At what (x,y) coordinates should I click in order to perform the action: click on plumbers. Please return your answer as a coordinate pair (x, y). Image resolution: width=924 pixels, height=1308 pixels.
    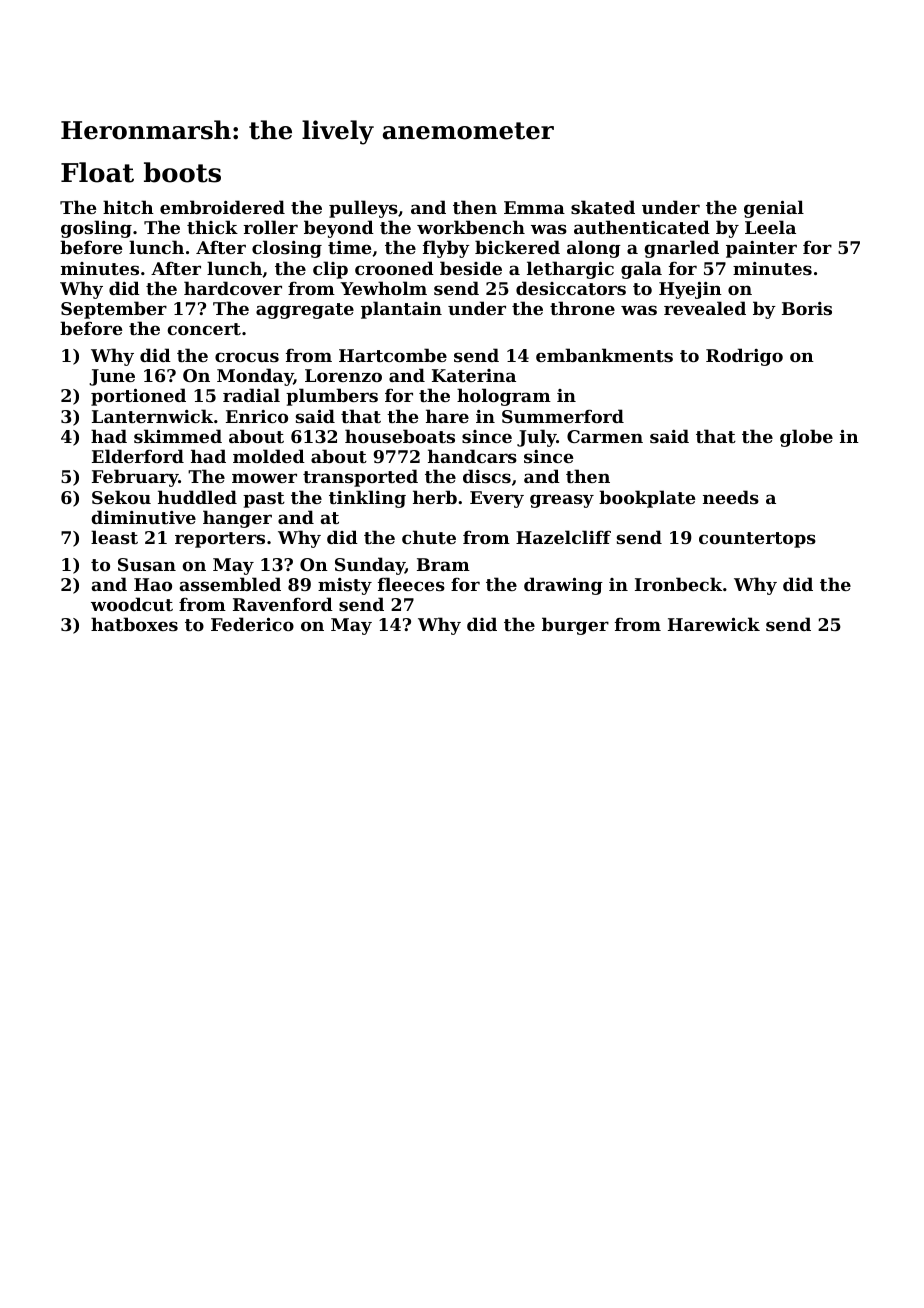
    Looking at the image, I should click on (332, 397).
